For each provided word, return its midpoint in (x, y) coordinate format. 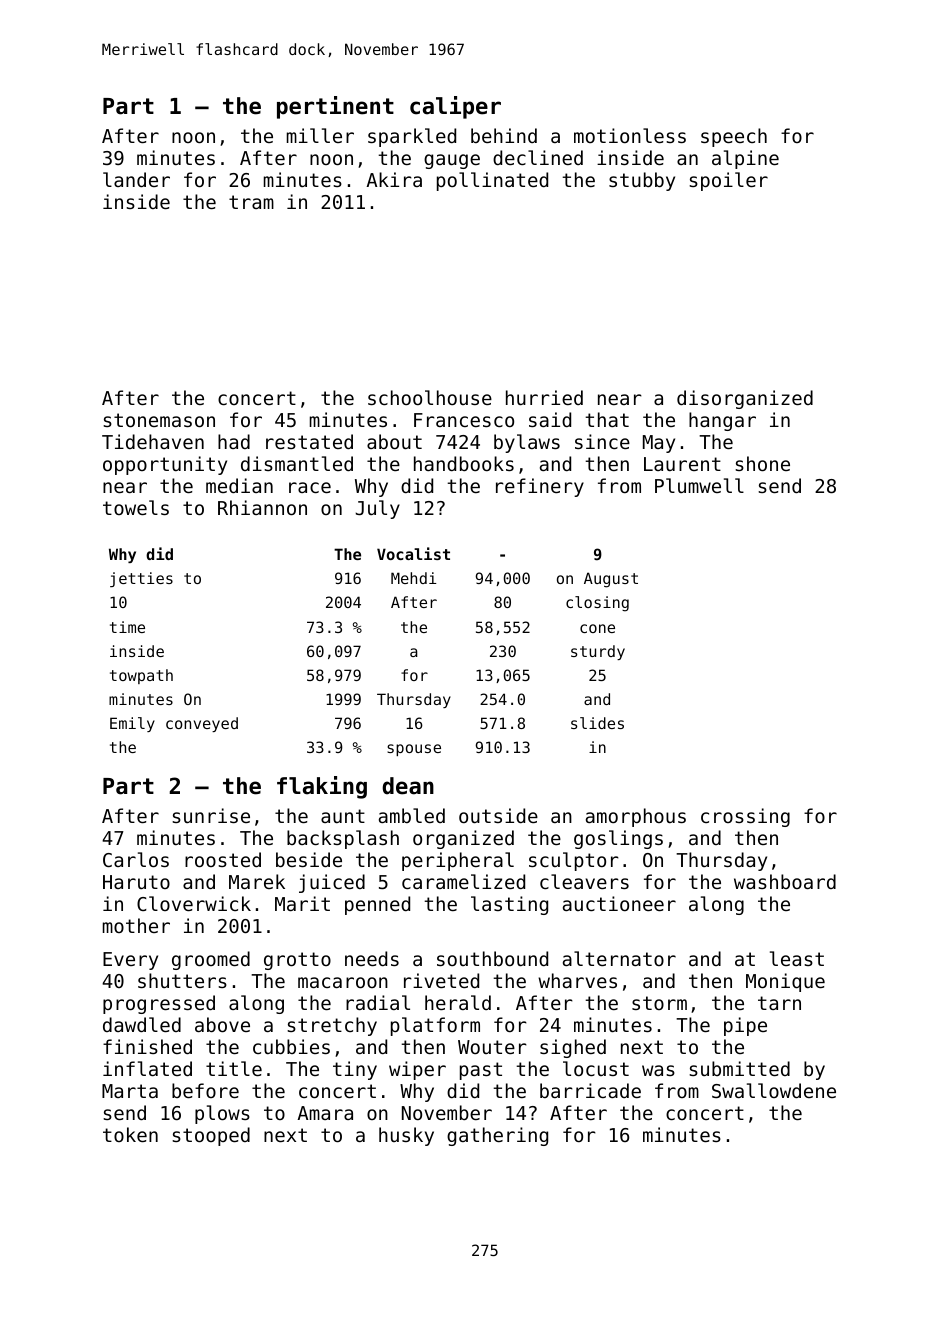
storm (659, 1003)
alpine (745, 159)
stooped (211, 1136)
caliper (455, 107)
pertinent (335, 107)
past (481, 1071)
